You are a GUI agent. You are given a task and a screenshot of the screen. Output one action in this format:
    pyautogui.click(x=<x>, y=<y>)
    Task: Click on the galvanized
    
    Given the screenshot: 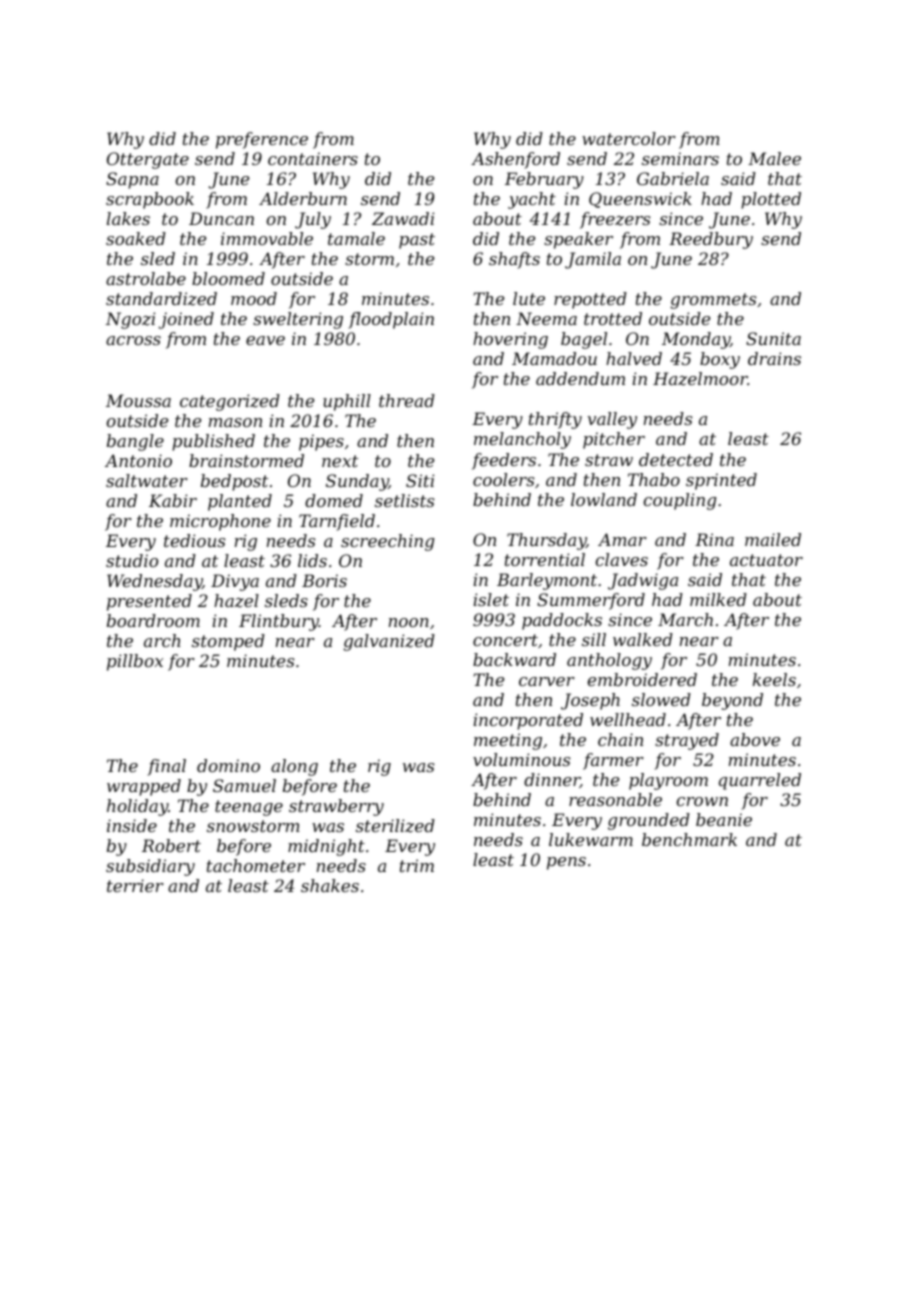 What is the action you would take?
    pyautogui.click(x=389, y=642)
